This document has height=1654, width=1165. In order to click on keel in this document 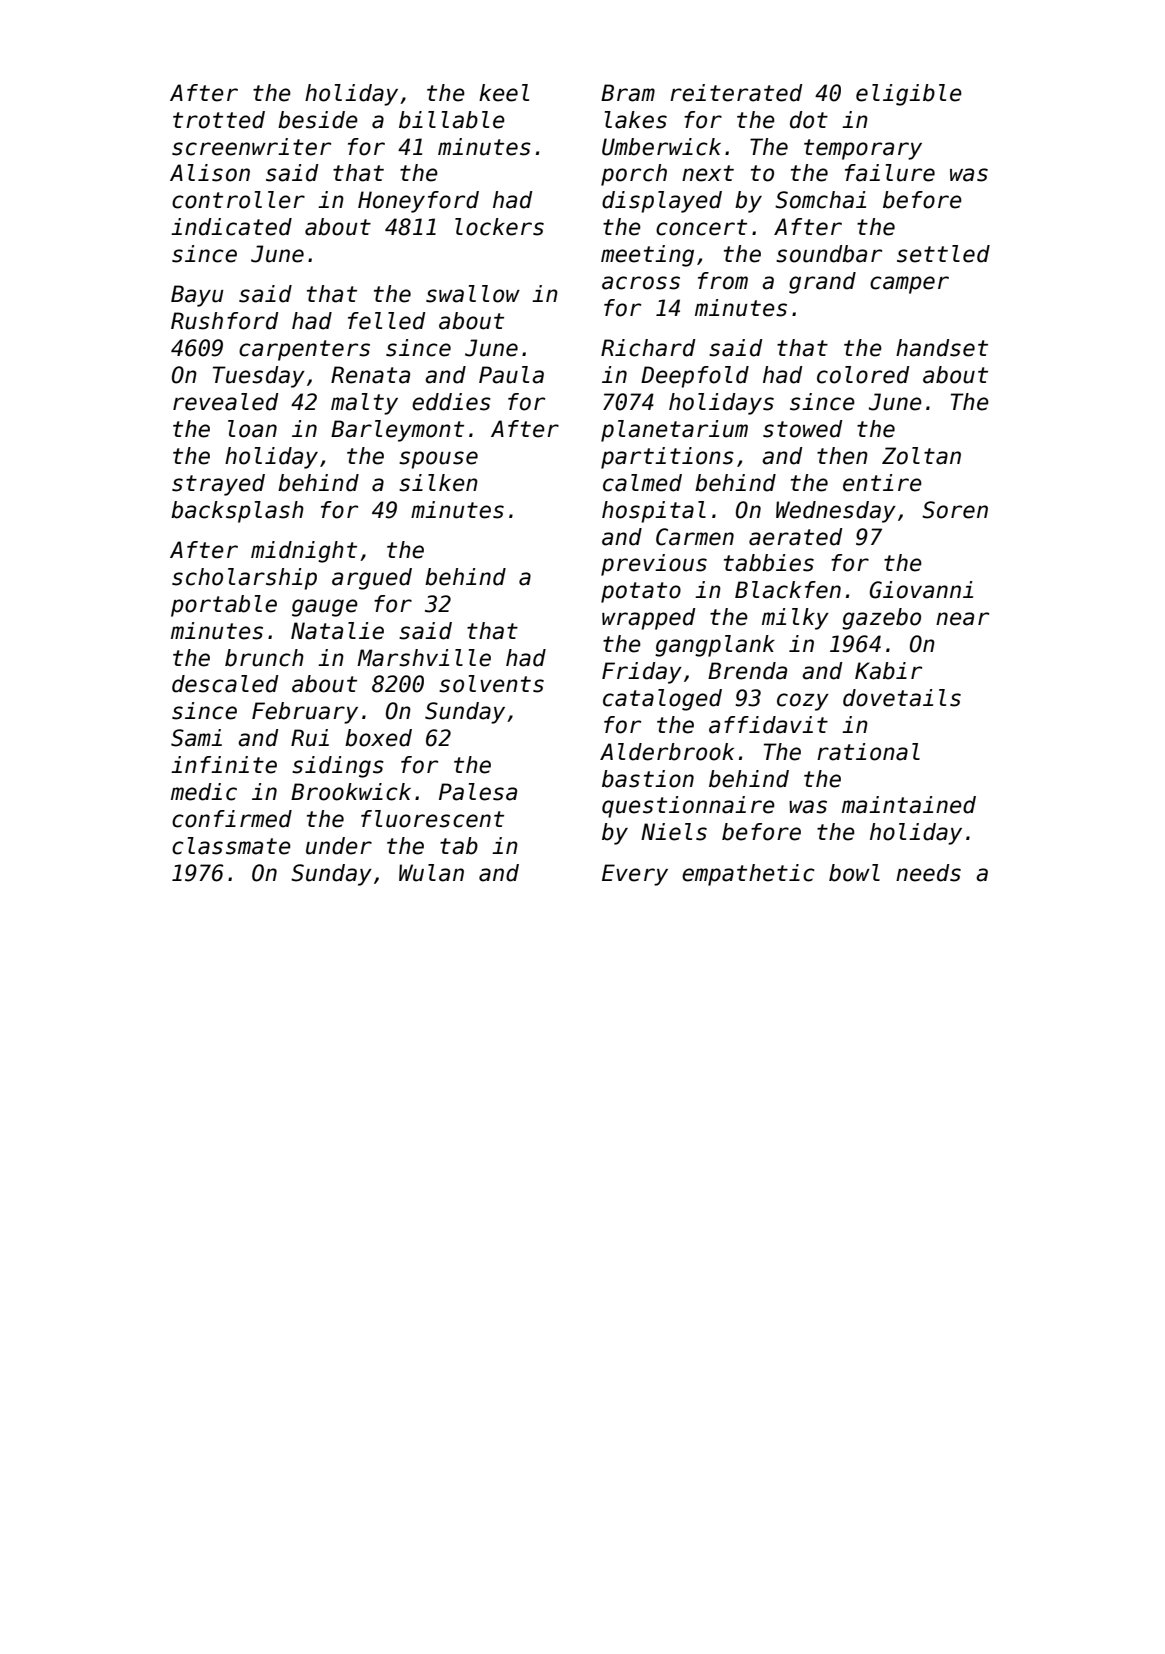, I will do `click(504, 93)`.
